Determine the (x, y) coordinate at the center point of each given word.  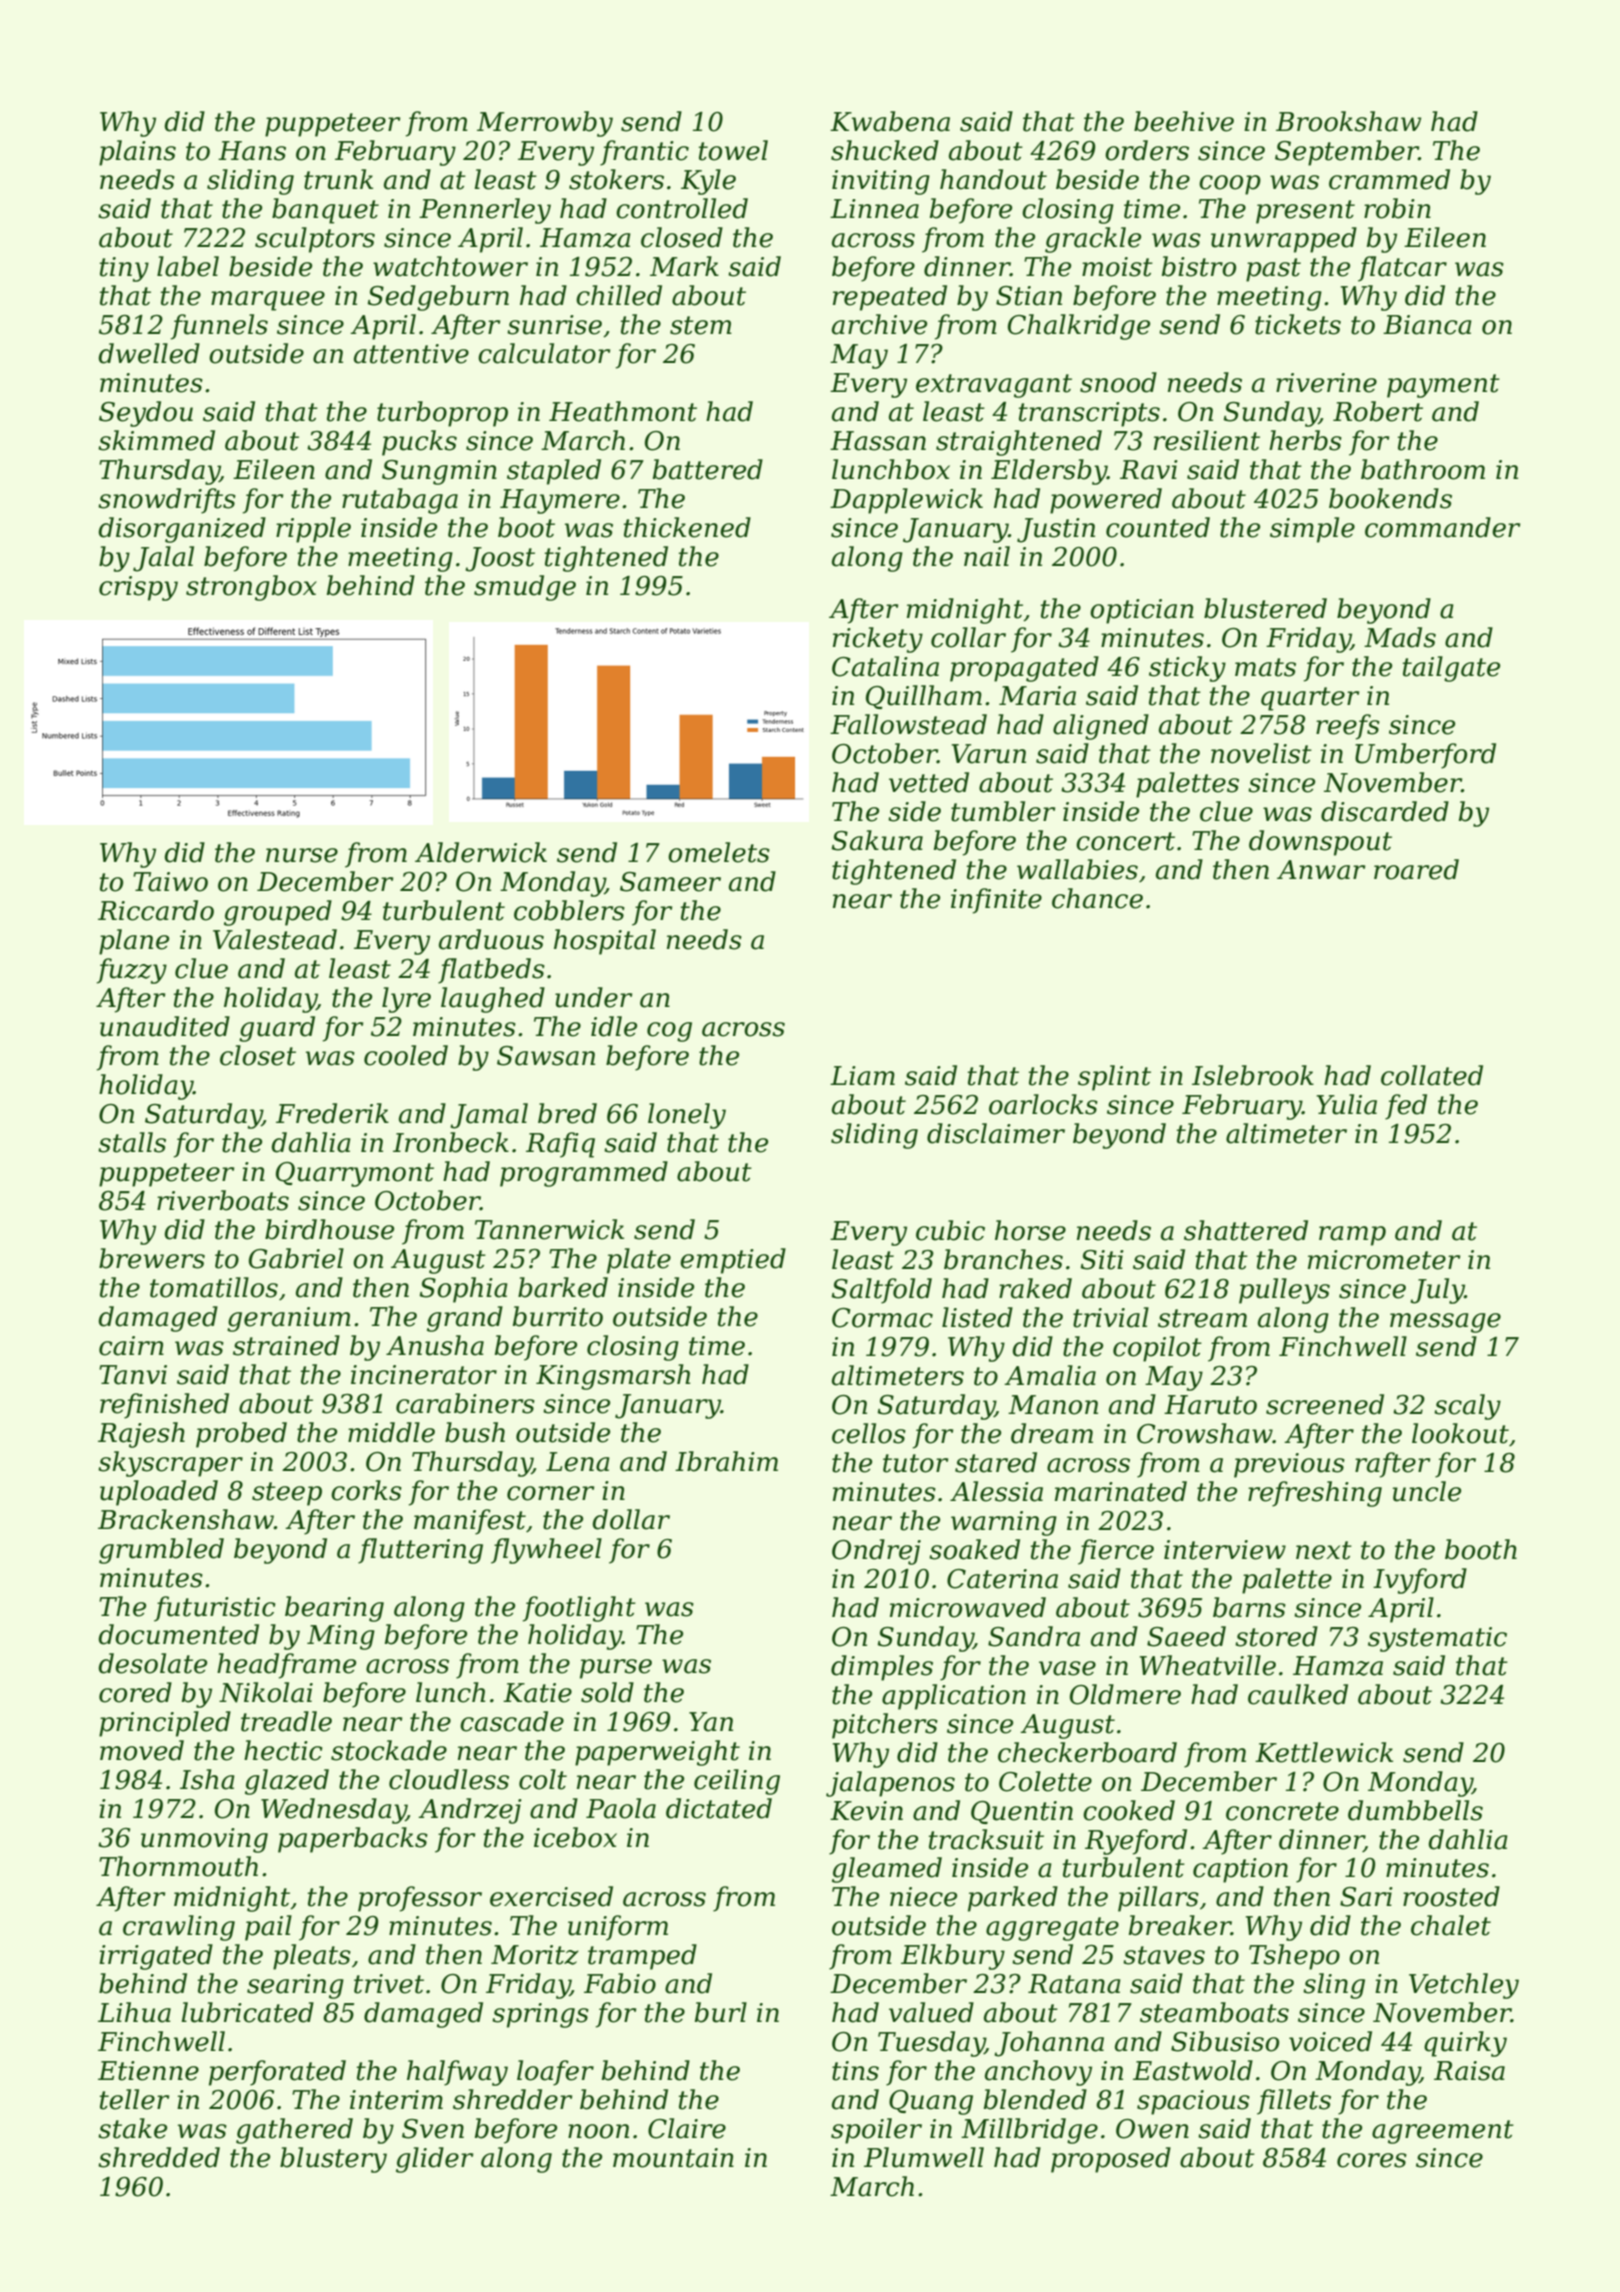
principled (165, 1724)
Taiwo (170, 882)
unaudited (165, 1026)
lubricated (247, 2012)
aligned (1101, 727)
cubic (950, 1230)
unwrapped (1284, 240)
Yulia (1346, 1104)
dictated (719, 1808)
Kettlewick (1324, 1752)
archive (879, 324)
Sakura (877, 840)
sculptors (315, 240)
